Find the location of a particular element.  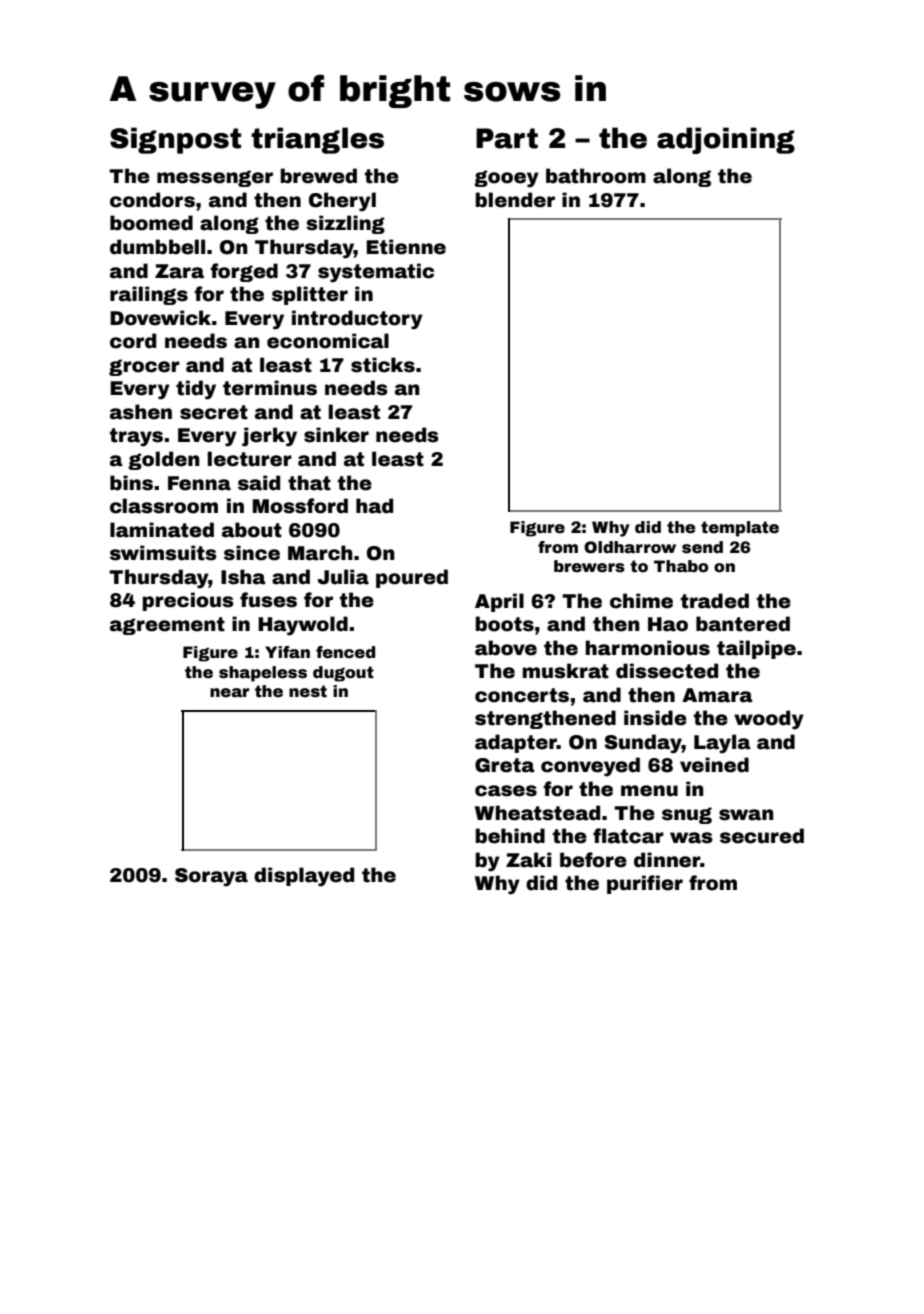

blender is located at coordinates (515, 200).
